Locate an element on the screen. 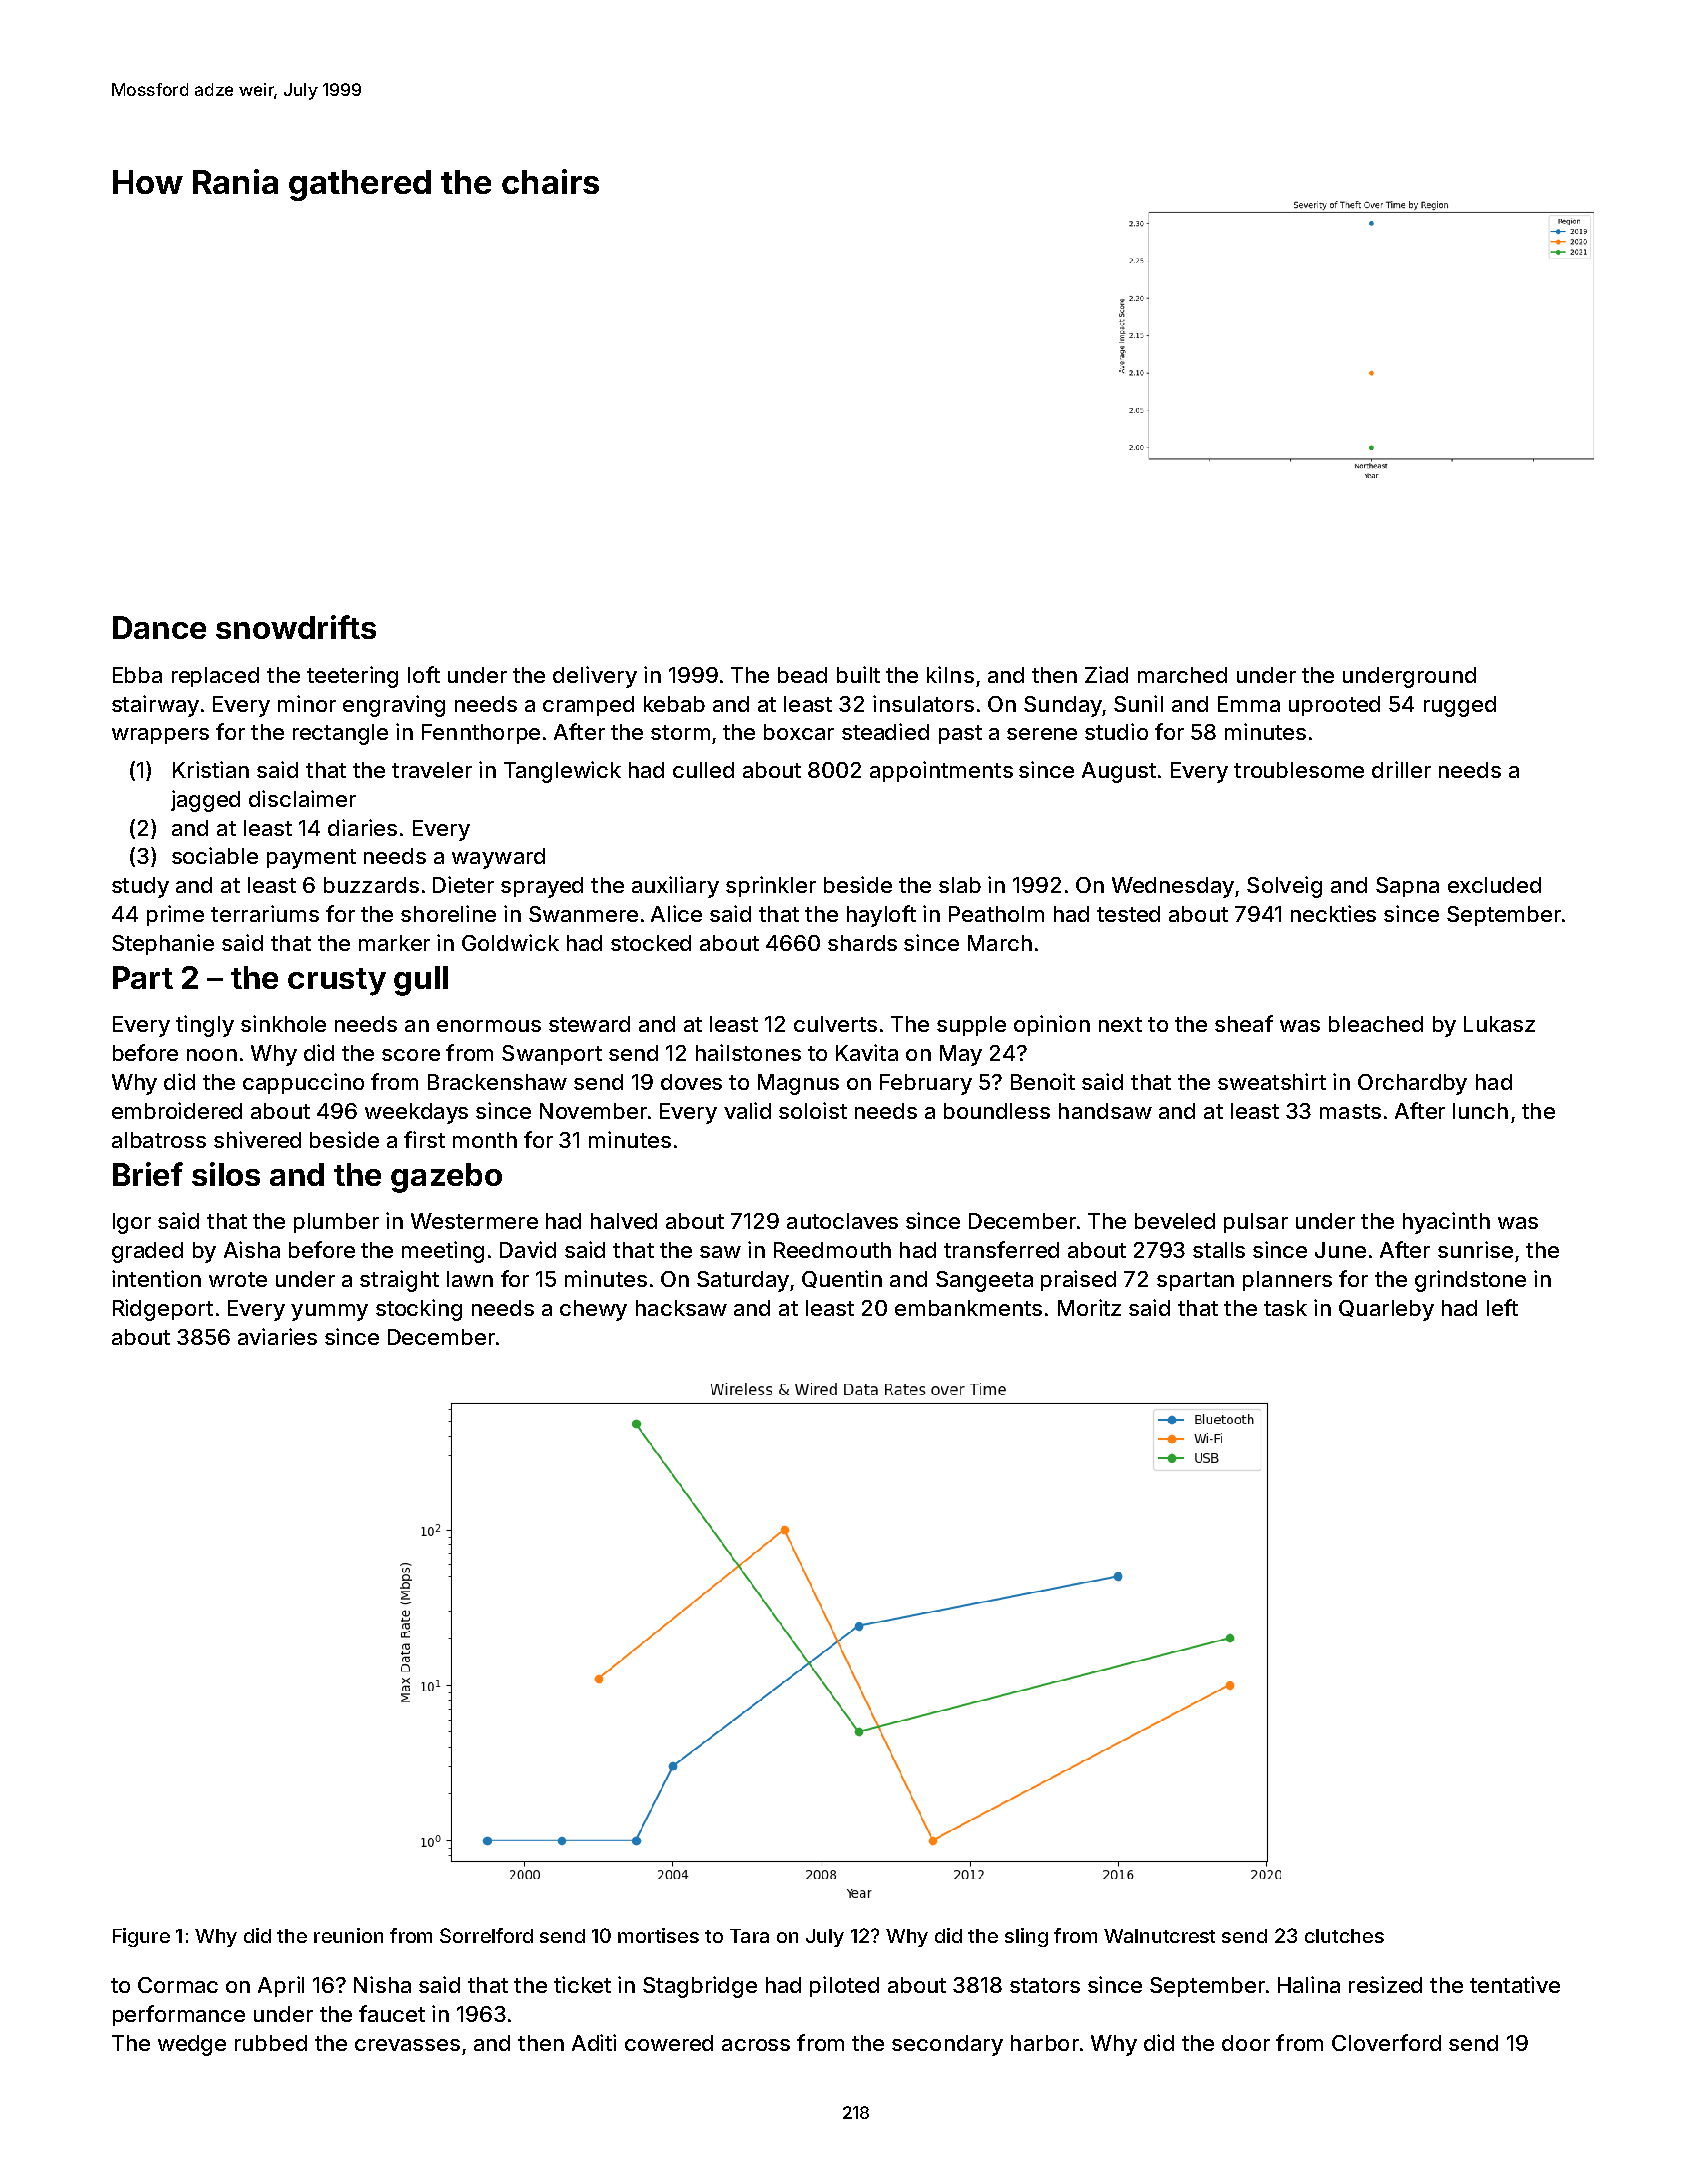 The width and height of the screenshot is (1683, 2178). mortises is located at coordinates (658, 1935).
